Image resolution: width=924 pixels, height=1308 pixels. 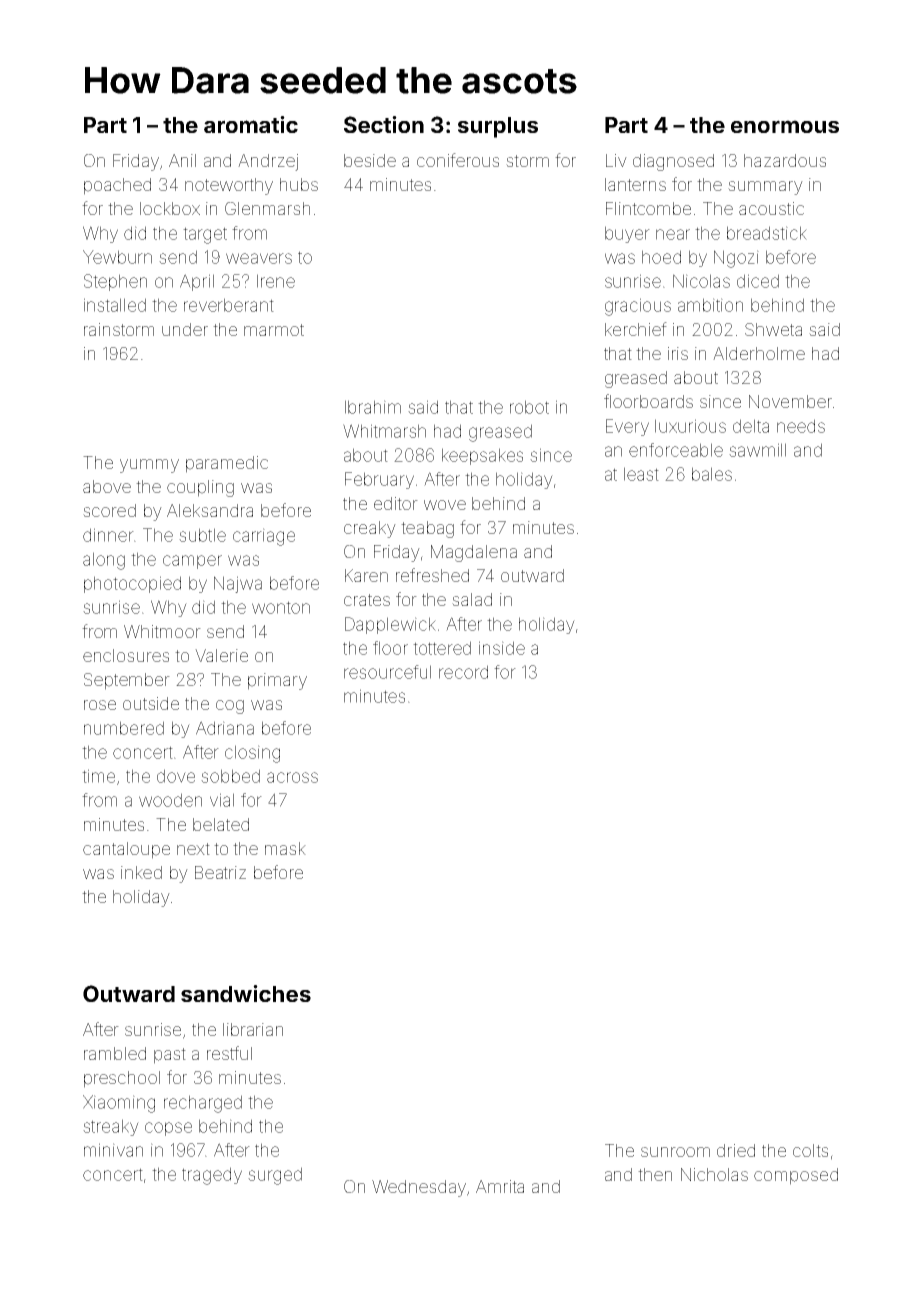 I want to click on yummy, so click(x=149, y=466).
